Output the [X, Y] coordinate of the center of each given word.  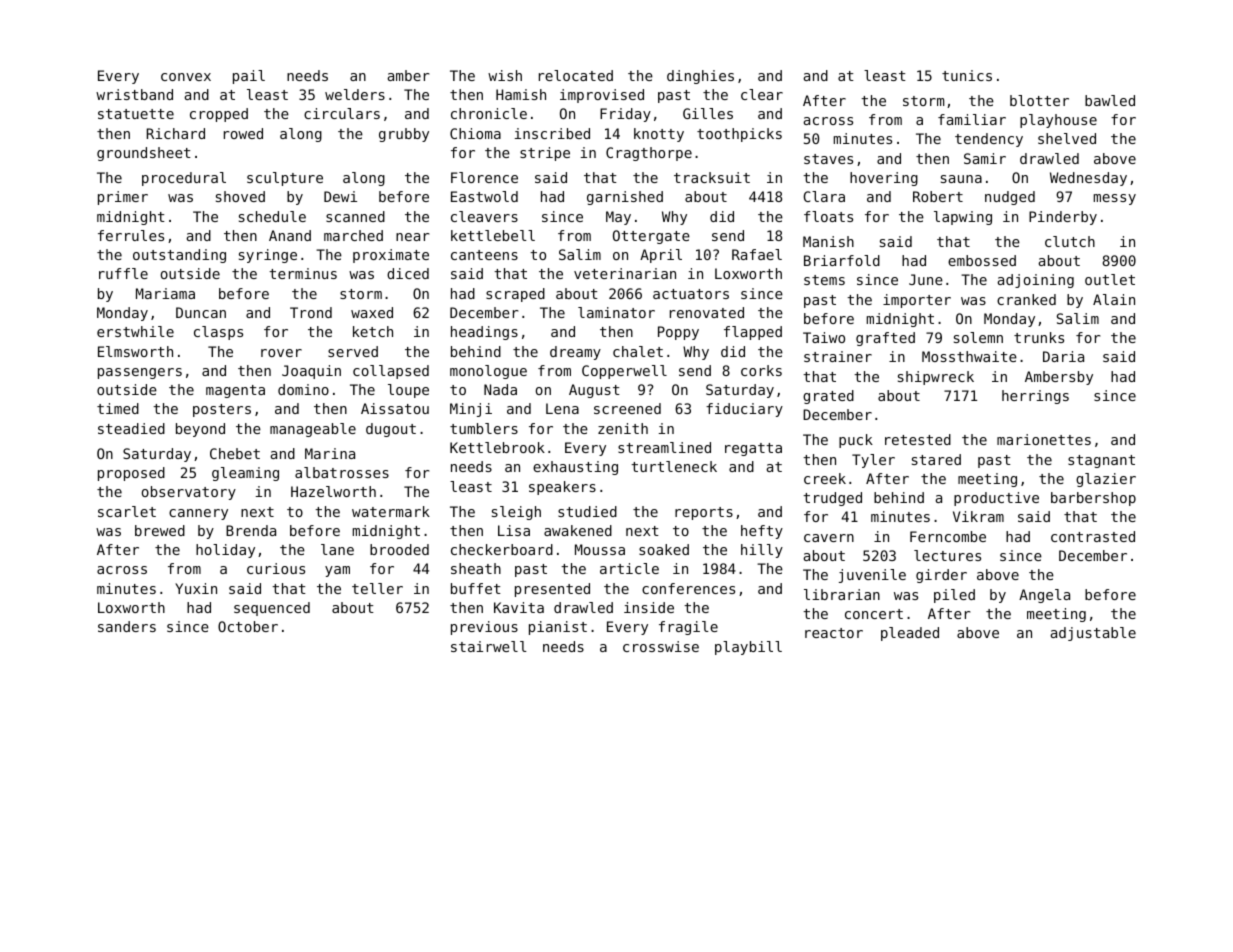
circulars [342, 113]
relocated [576, 75]
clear [762, 94]
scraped [515, 295]
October [248, 626]
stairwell [489, 646]
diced [408, 273]
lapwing [963, 218]
